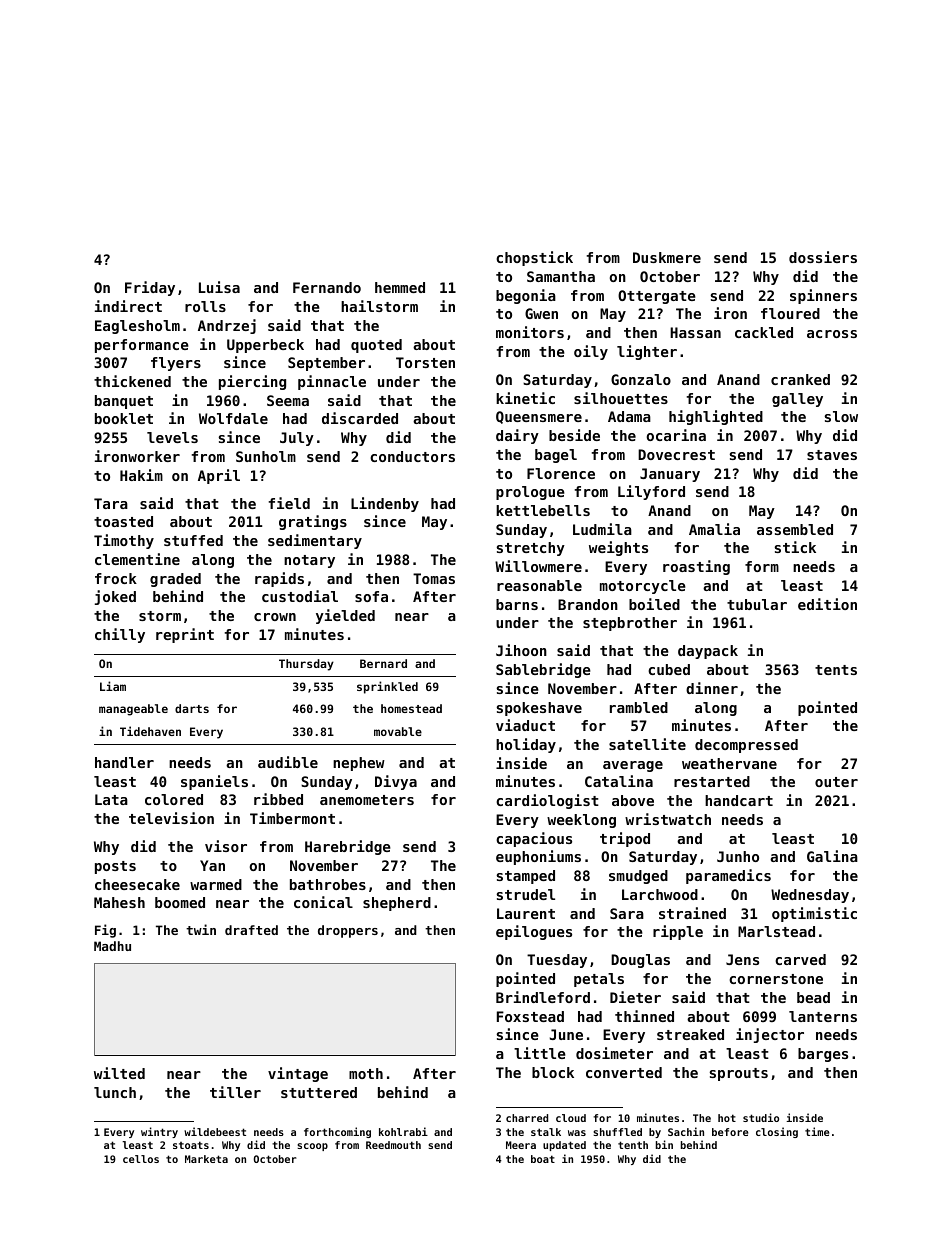 This page has width=952, height=1233. Describe the element at coordinates (729, 763) in the page. I see `weathervane` at that location.
